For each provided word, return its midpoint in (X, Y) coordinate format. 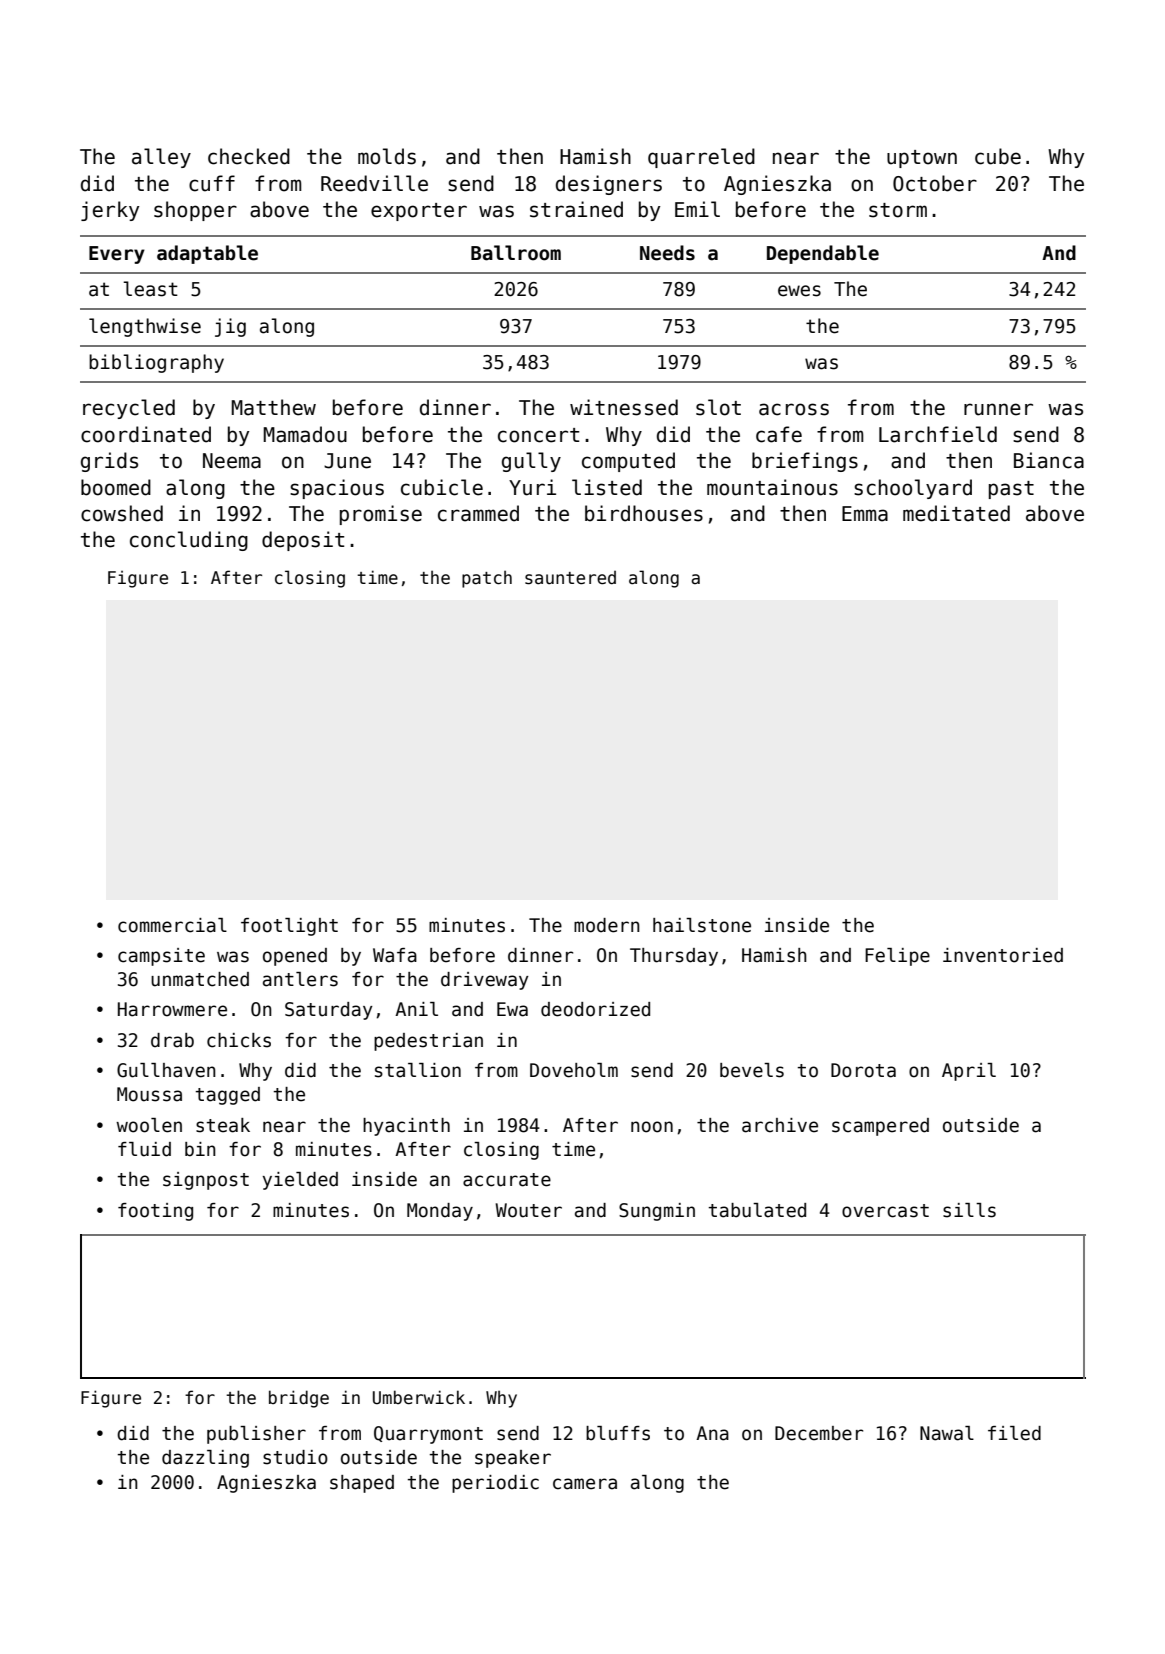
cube (998, 156)
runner (998, 409)
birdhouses (644, 513)
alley (161, 158)
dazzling (205, 1459)
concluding (189, 541)
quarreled (701, 158)
